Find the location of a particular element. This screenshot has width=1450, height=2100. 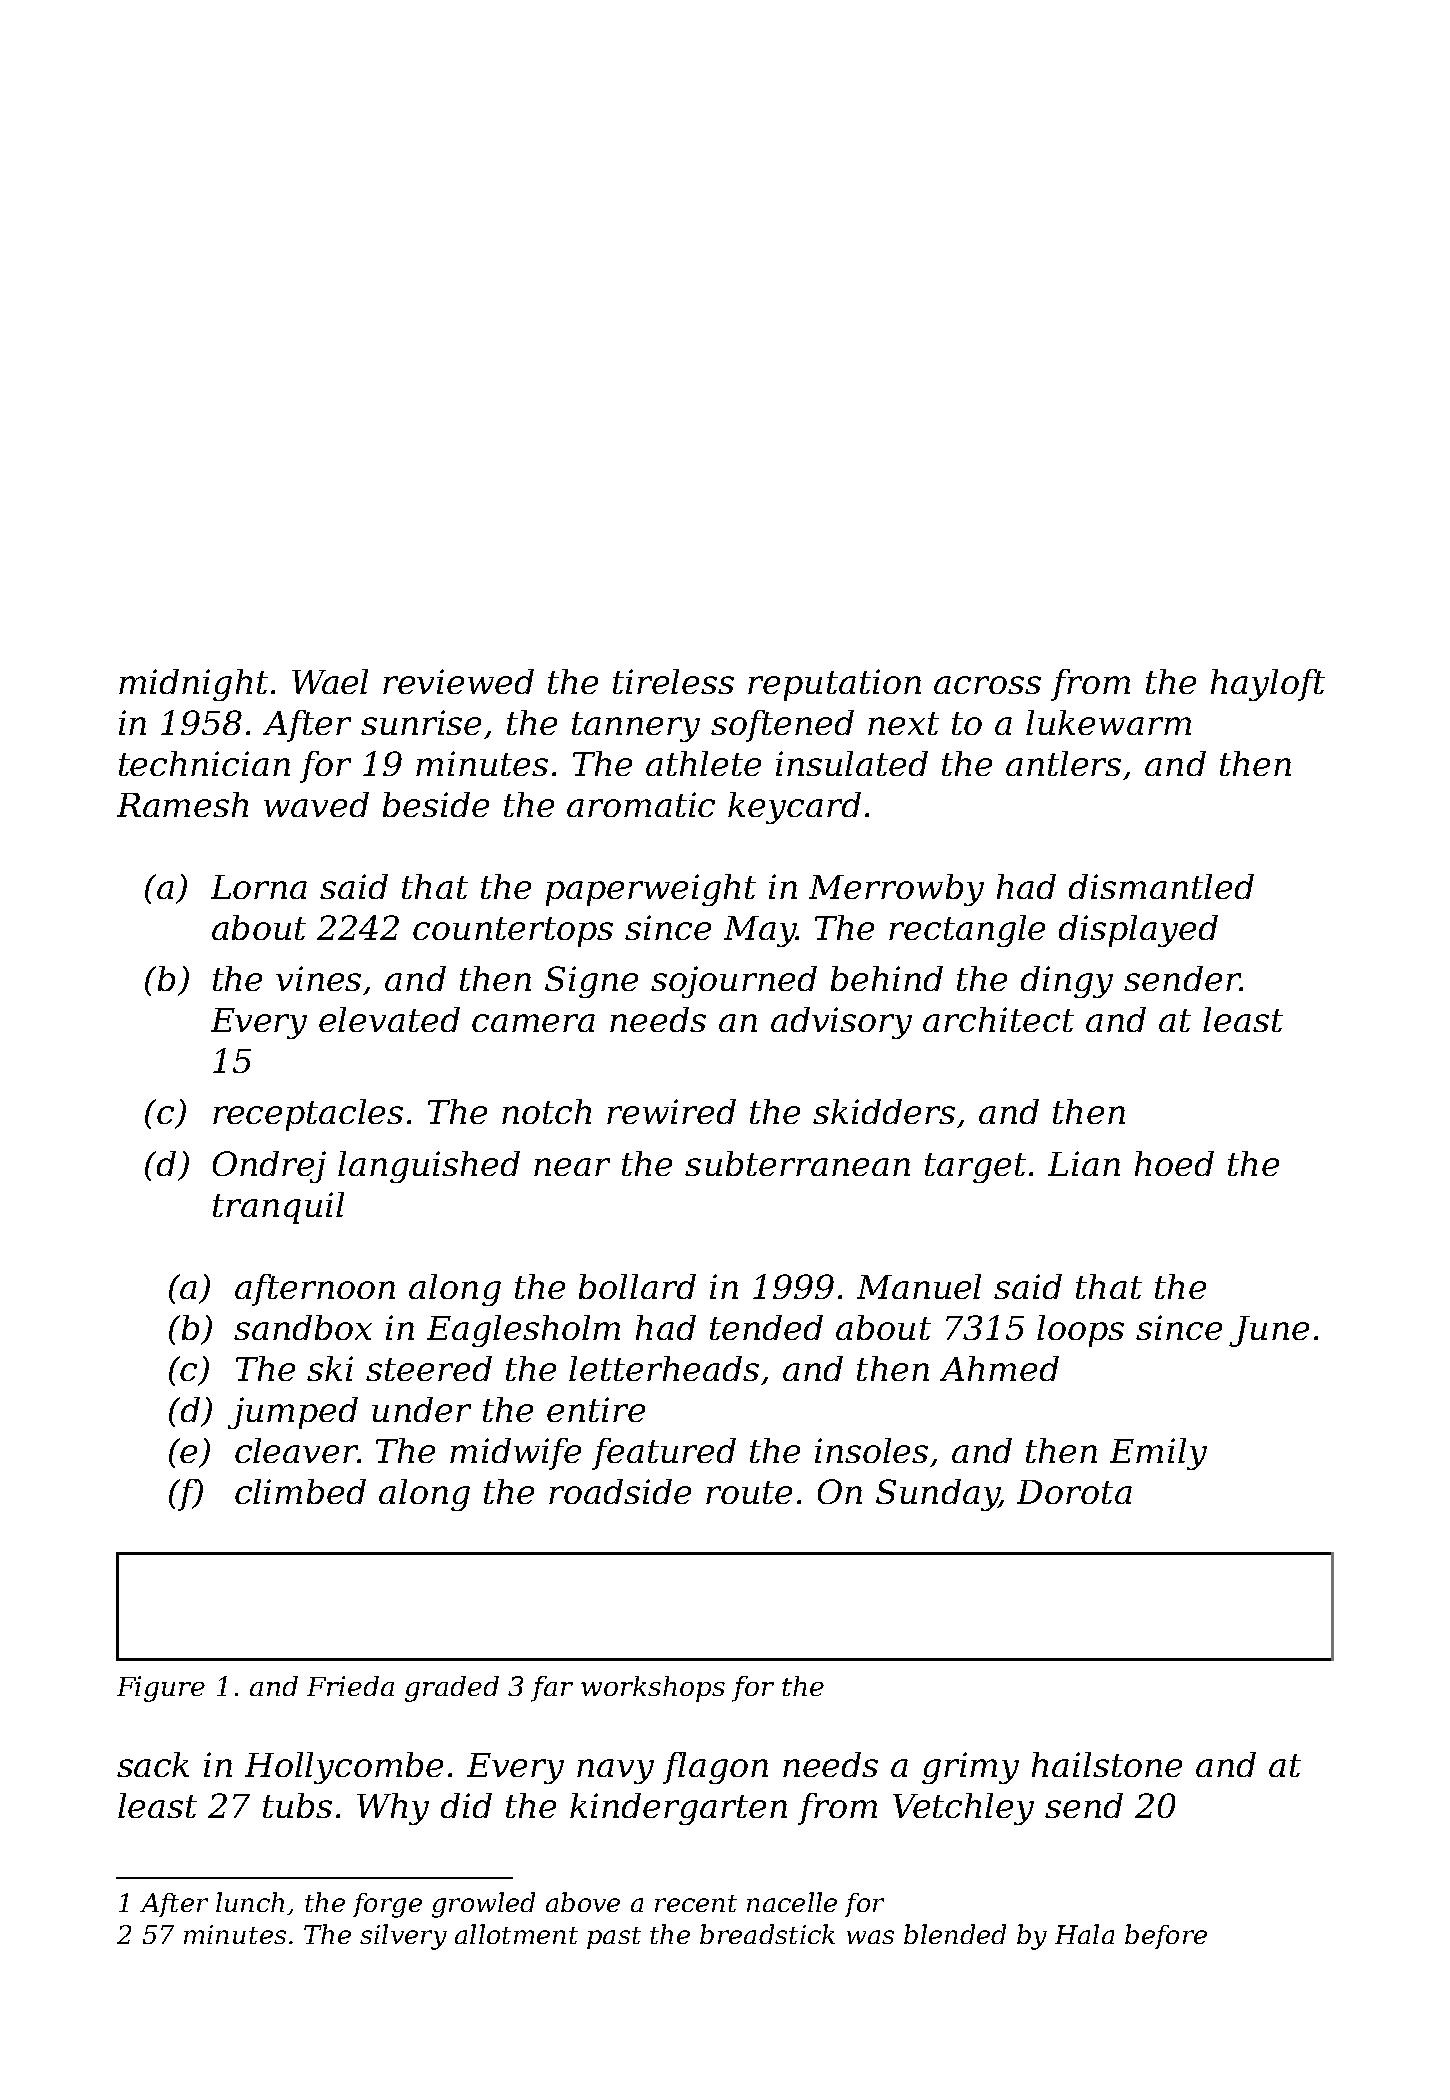

displayed is located at coordinates (1138, 931).
